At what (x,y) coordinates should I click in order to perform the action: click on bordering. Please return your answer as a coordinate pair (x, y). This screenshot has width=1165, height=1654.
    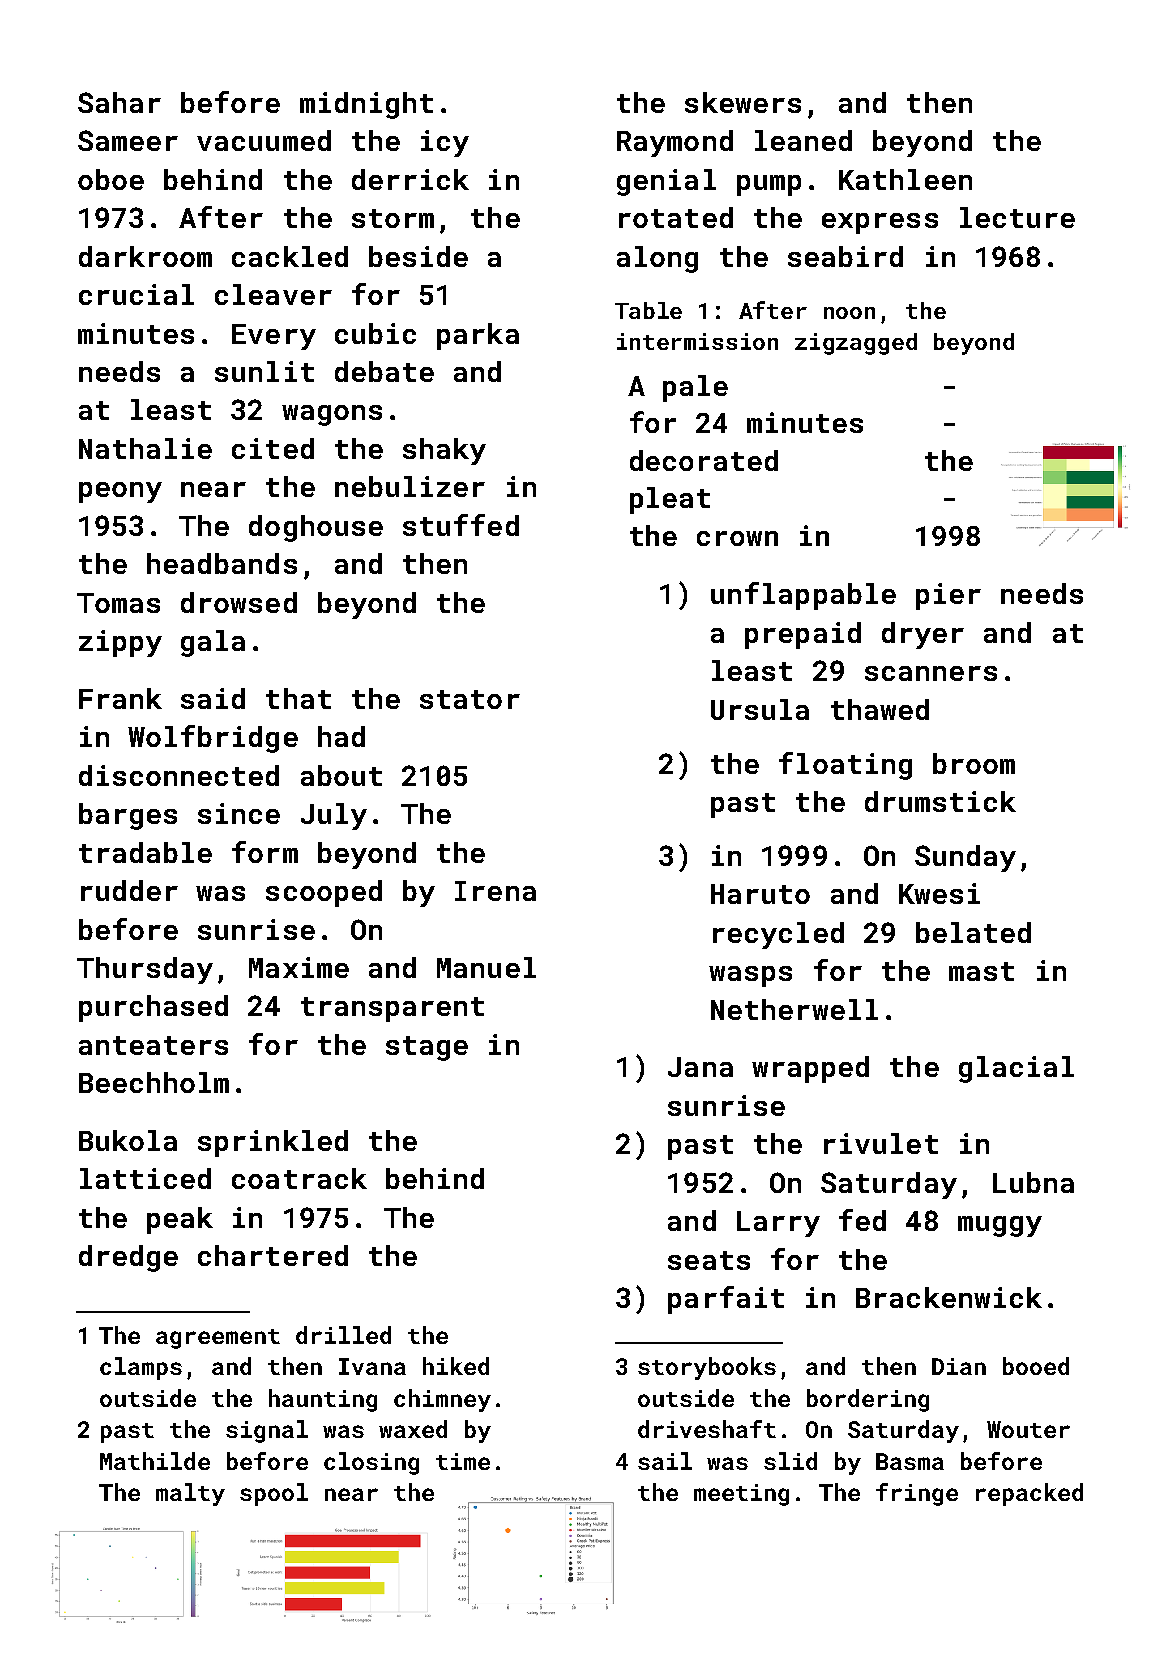
    Looking at the image, I should click on (868, 1400).
